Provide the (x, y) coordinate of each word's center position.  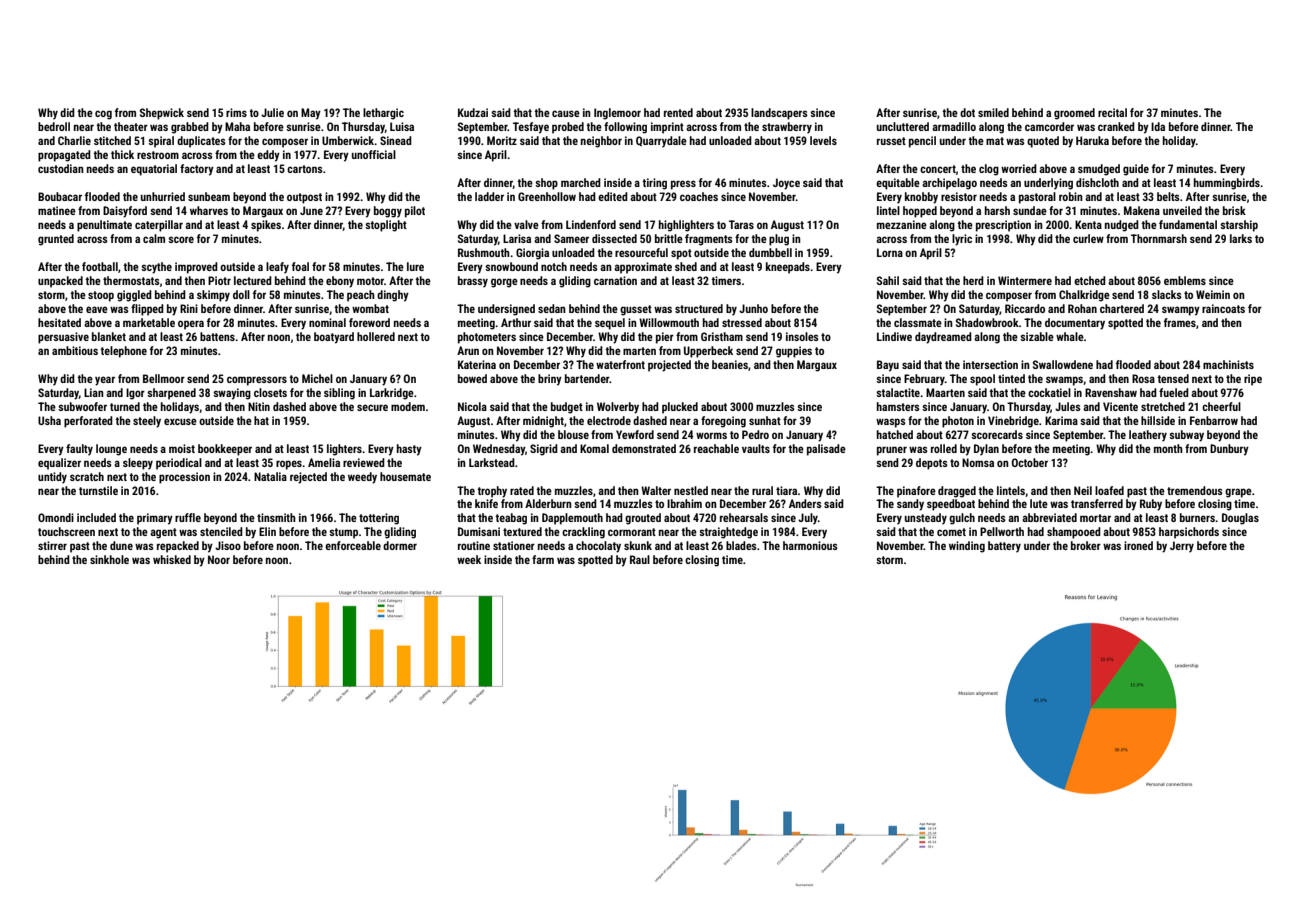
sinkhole (109, 559)
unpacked (60, 282)
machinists (1228, 364)
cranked (1116, 126)
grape (1238, 493)
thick (122, 154)
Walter (656, 490)
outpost (304, 198)
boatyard (334, 338)
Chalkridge (1084, 296)
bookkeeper (225, 450)
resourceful (641, 252)
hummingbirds (1227, 184)
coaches (699, 196)
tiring (654, 184)
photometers (487, 338)
